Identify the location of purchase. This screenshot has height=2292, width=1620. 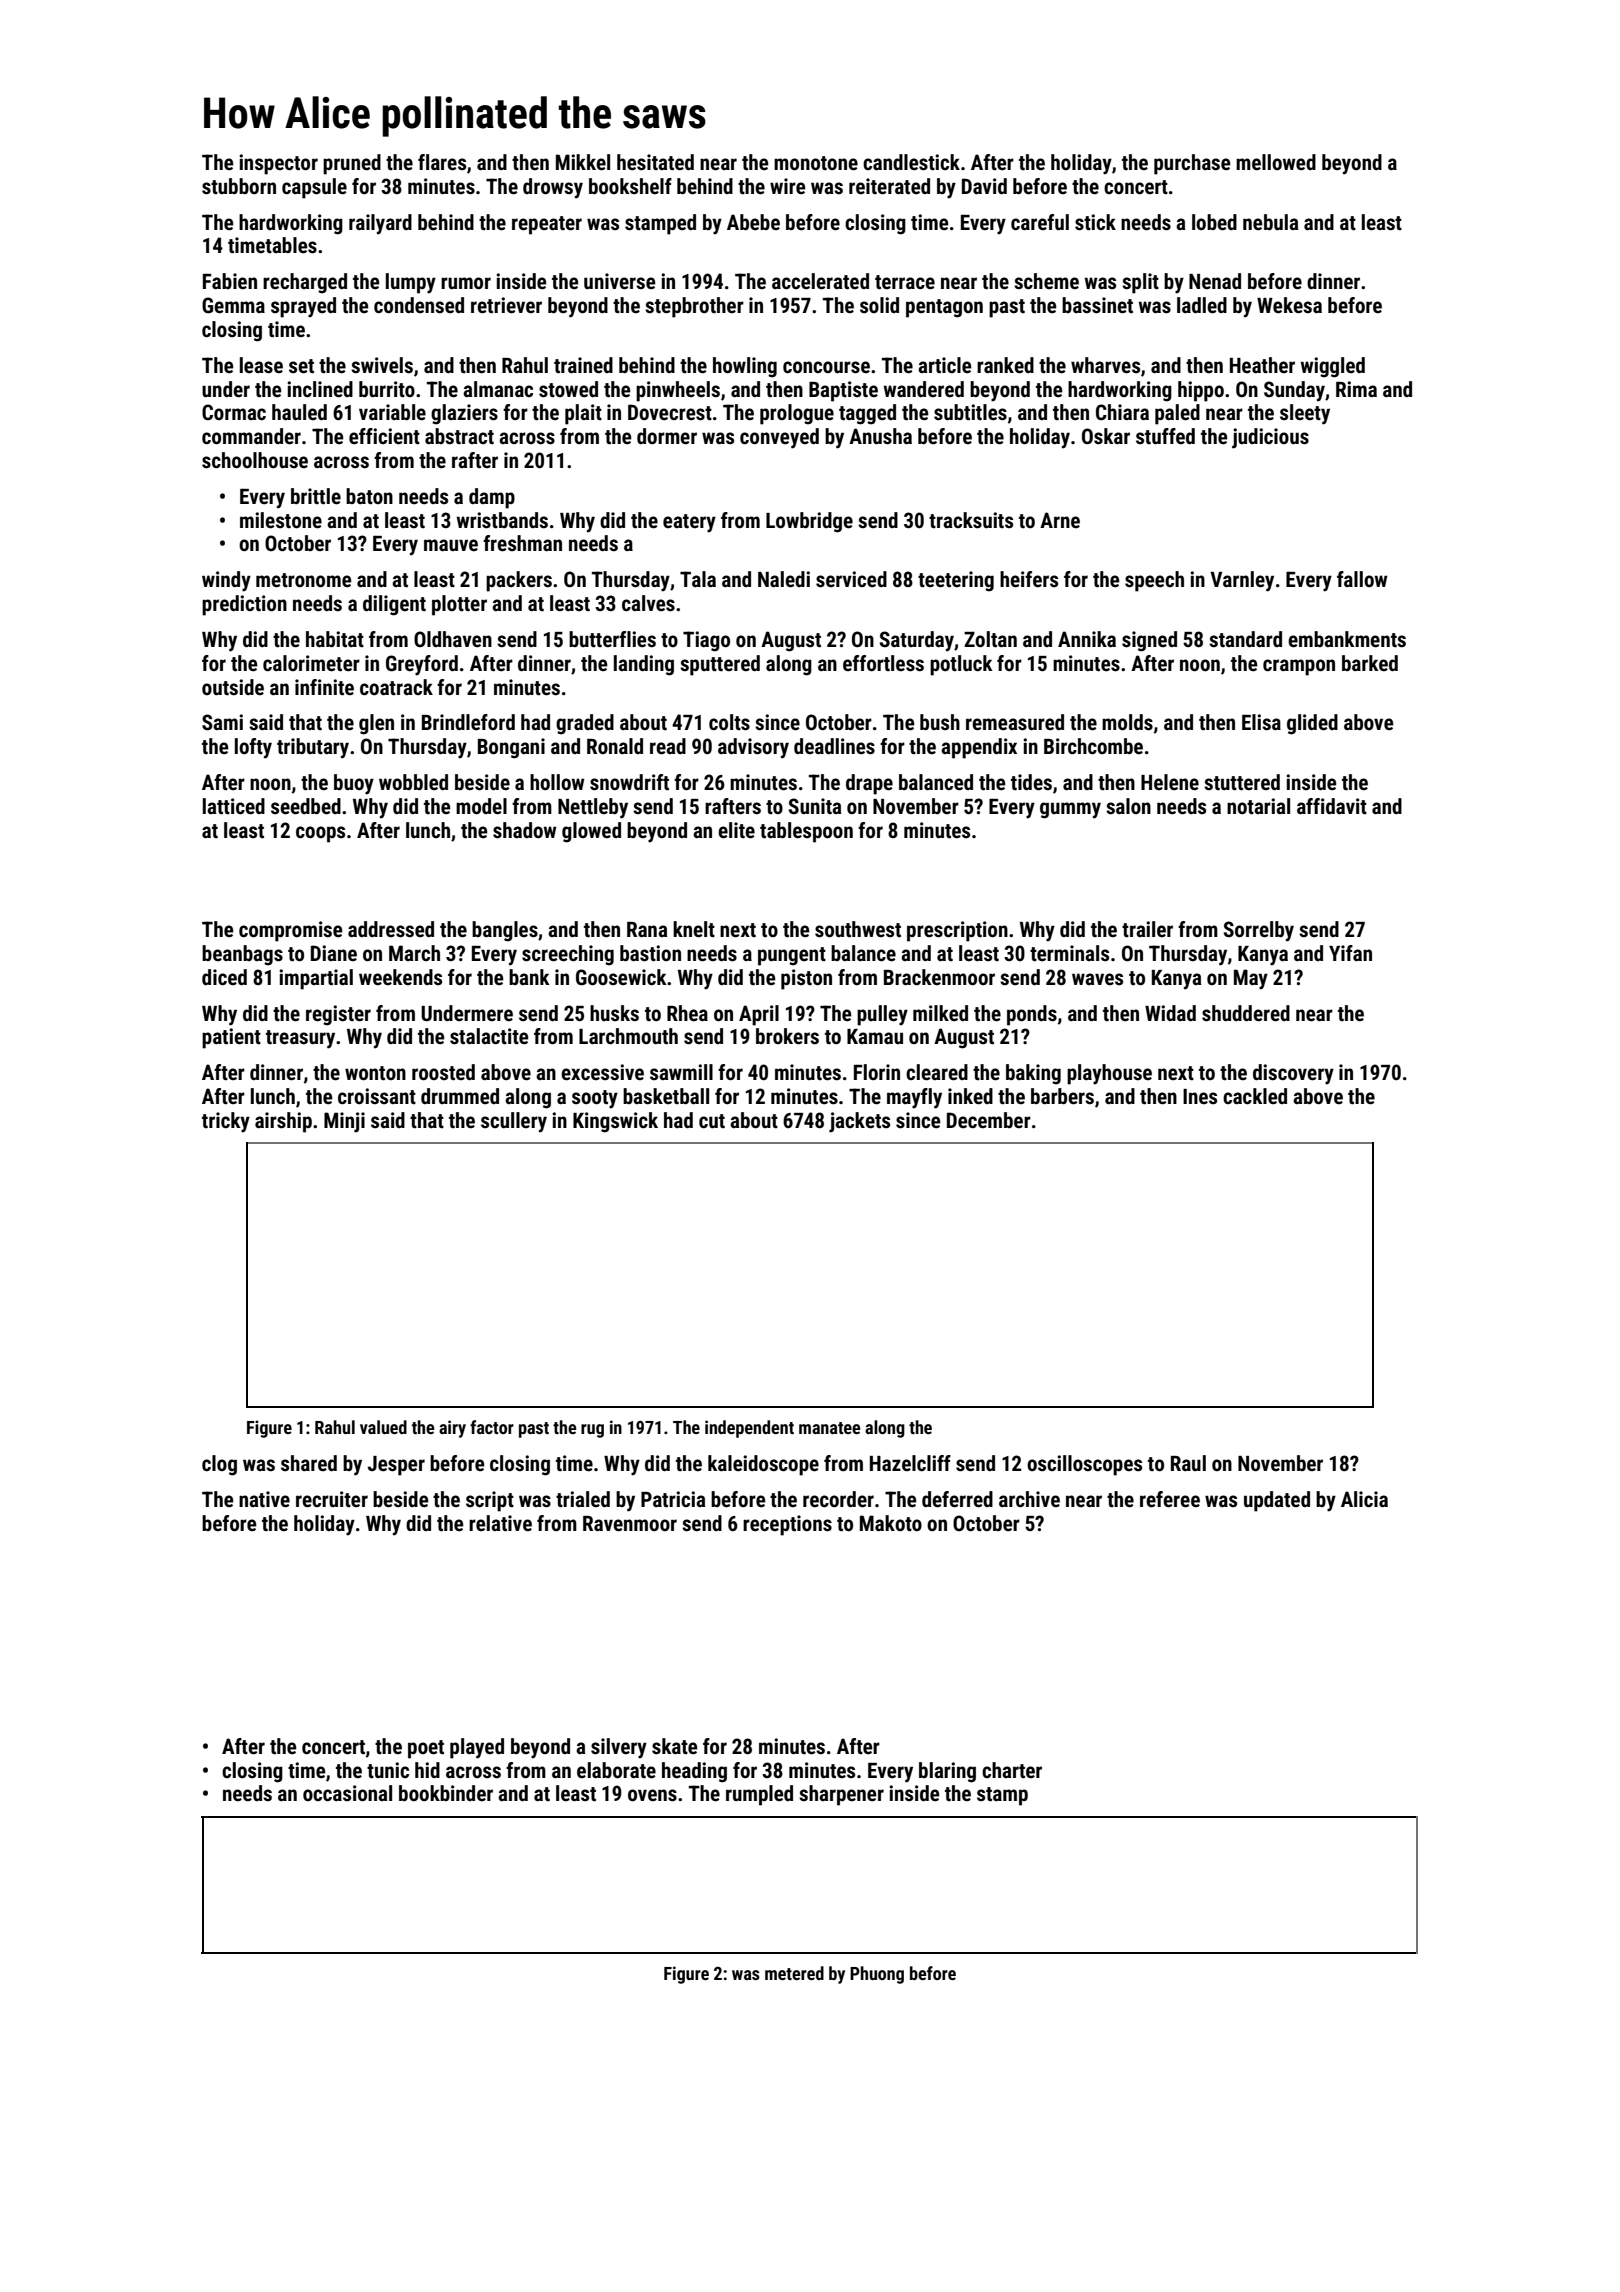
(1192, 164).
